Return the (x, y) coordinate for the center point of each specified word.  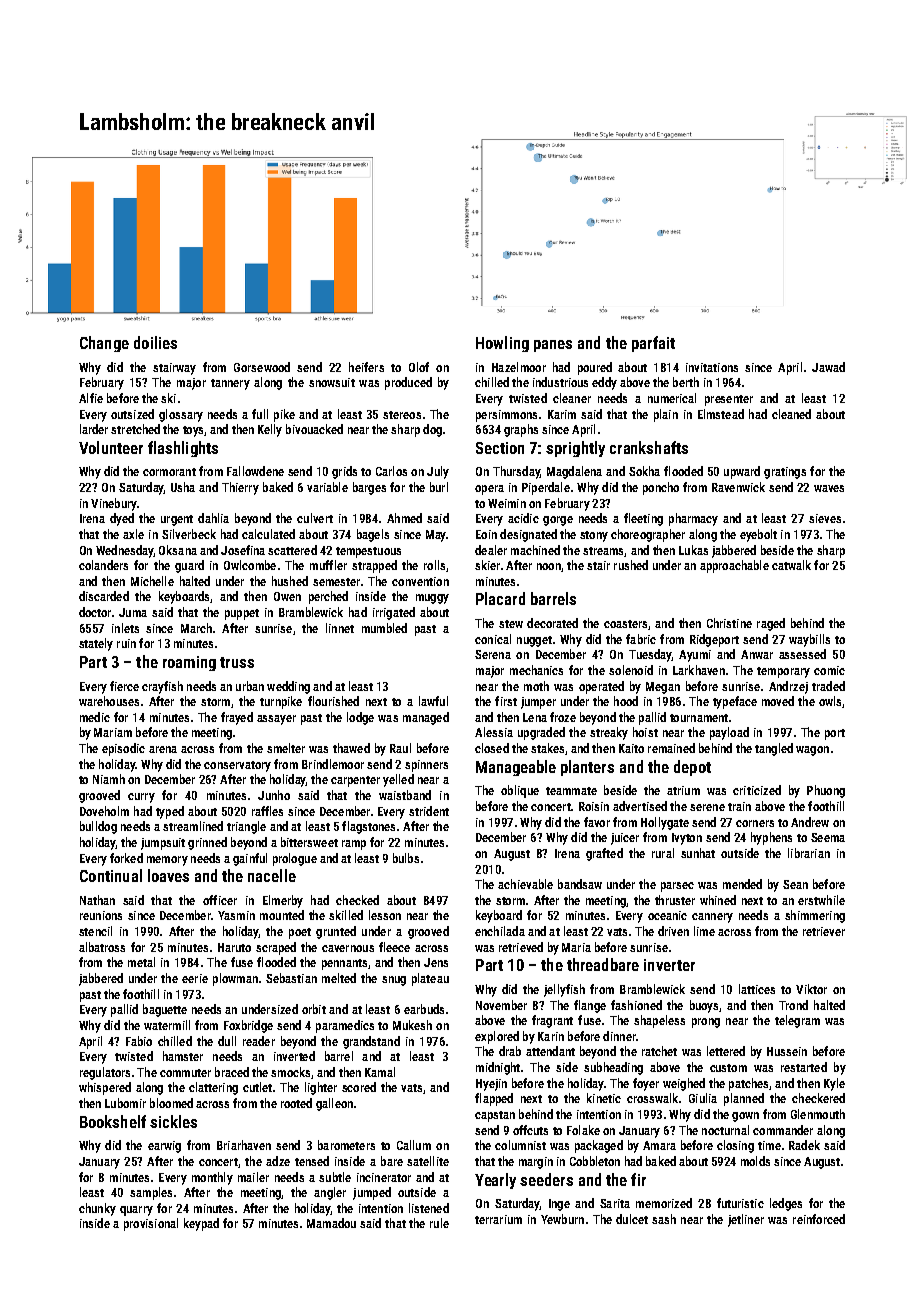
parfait (653, 344)
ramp (354, 845)
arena (163, 749)
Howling (502, 344)
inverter (669, 965)
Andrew (810, 822)
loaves (168, 875)
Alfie (91, 398)
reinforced (819, 1219)
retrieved (521, 947)
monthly (212, 1178)
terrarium (498, 1219)
